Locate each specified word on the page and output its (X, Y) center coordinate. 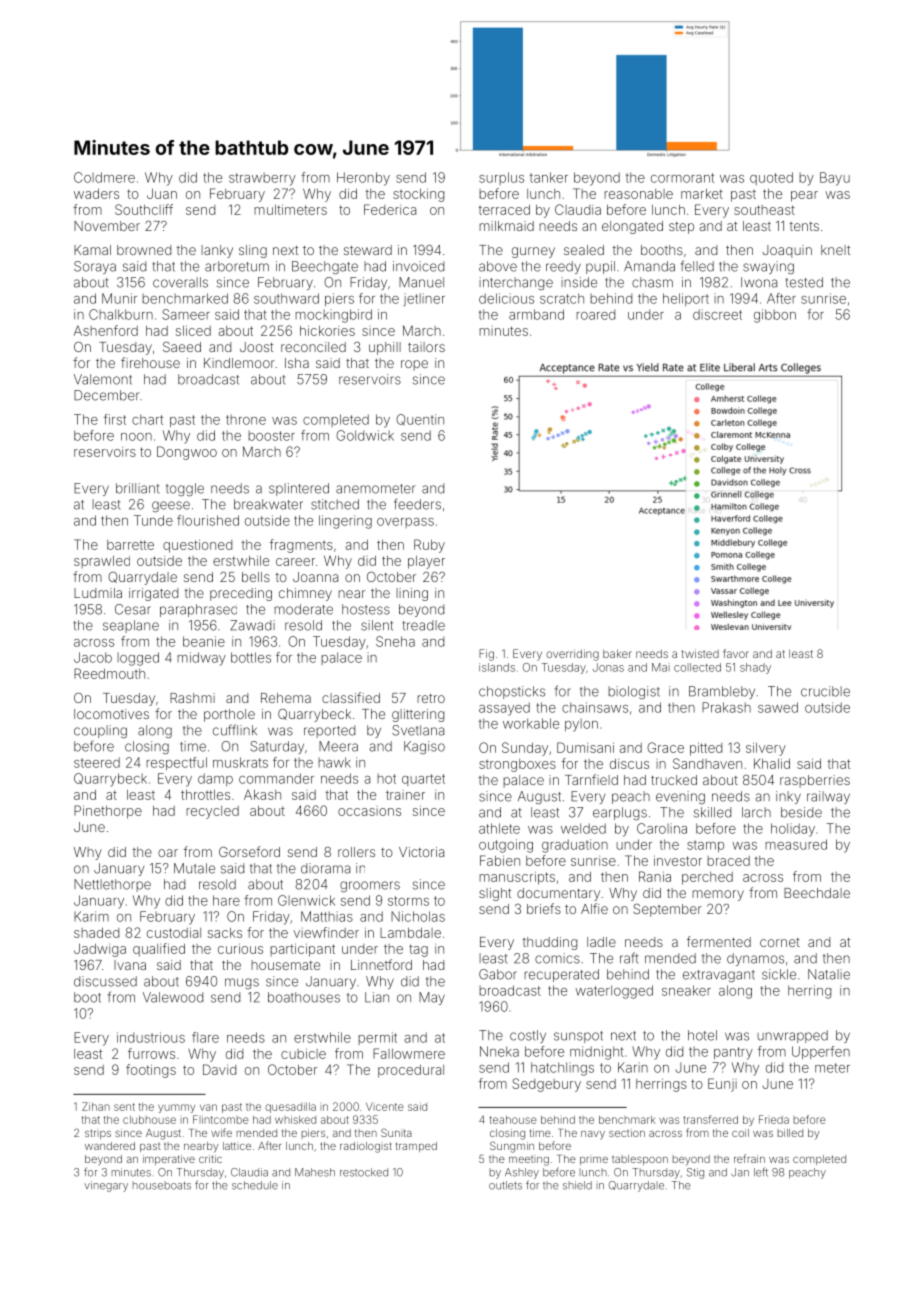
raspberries (815, 781)
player (426, 562)
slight (495, 894)
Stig (695, 1173)
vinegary (106, 1186)
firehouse (150, 362)
